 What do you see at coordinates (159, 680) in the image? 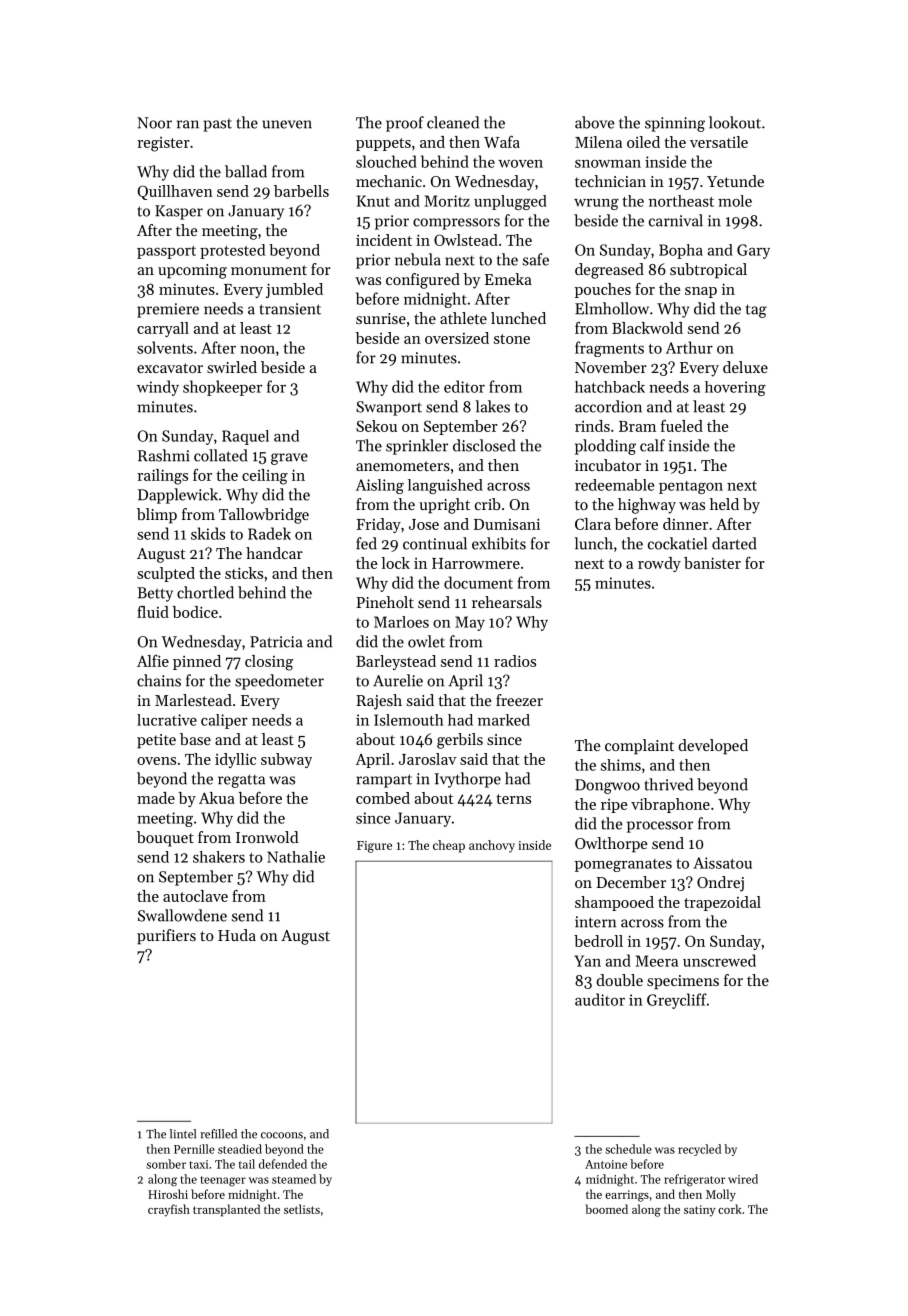
I see `chains` at bounding box center [159, 680].
